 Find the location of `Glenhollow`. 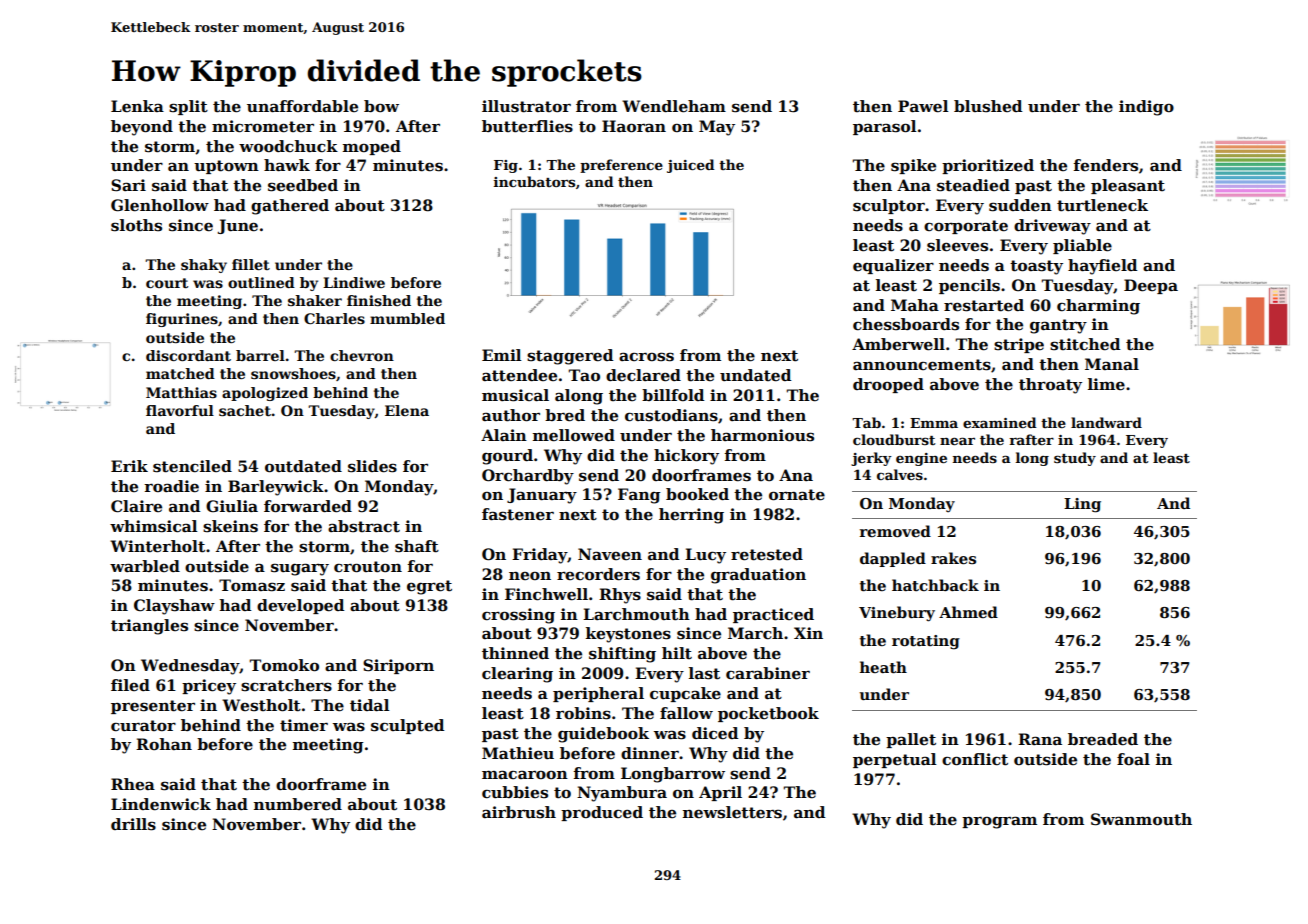

Glenhollow is located at coordinates (160, 205).
